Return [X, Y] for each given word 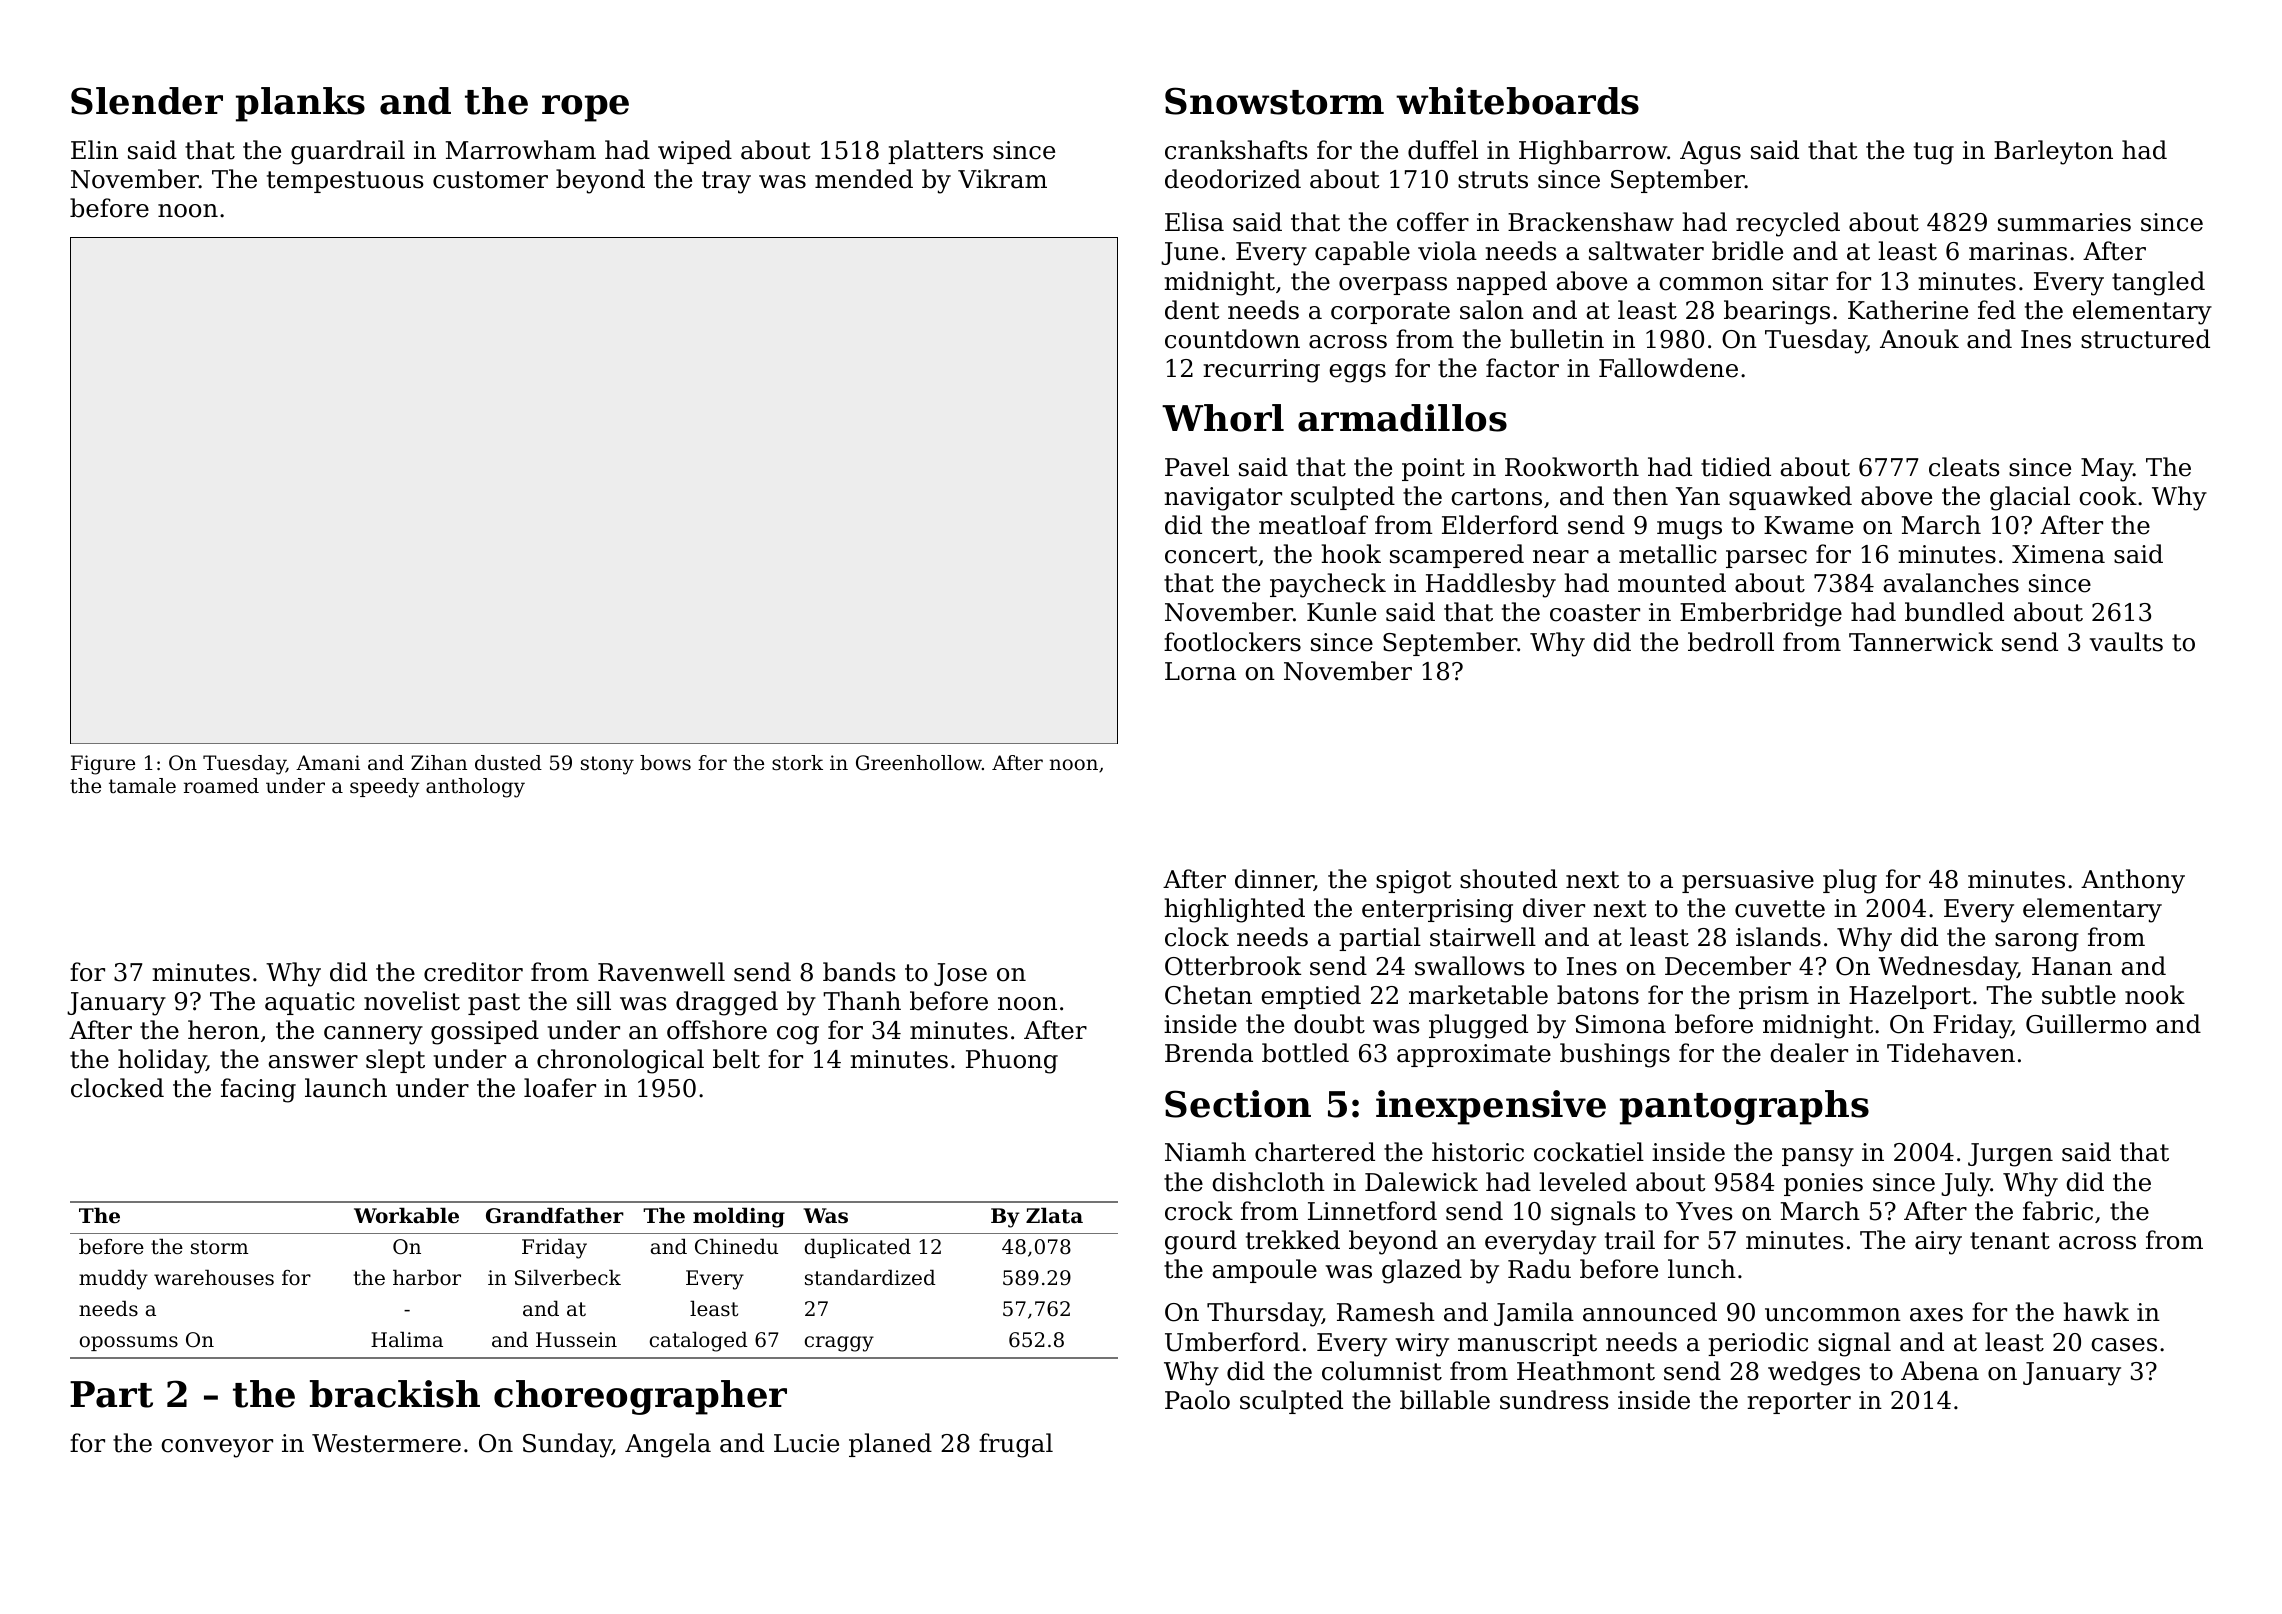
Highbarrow [1593, 152]
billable [1445, 1400]
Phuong [1012, 1061]
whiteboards [1517, 101]
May [2107, 470]
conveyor [217, 1448]
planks [300, 104]
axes [1936, 1315]
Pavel [1197, 467]
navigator [1223, 499]
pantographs [1744, 1107]
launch [346, 1088]
